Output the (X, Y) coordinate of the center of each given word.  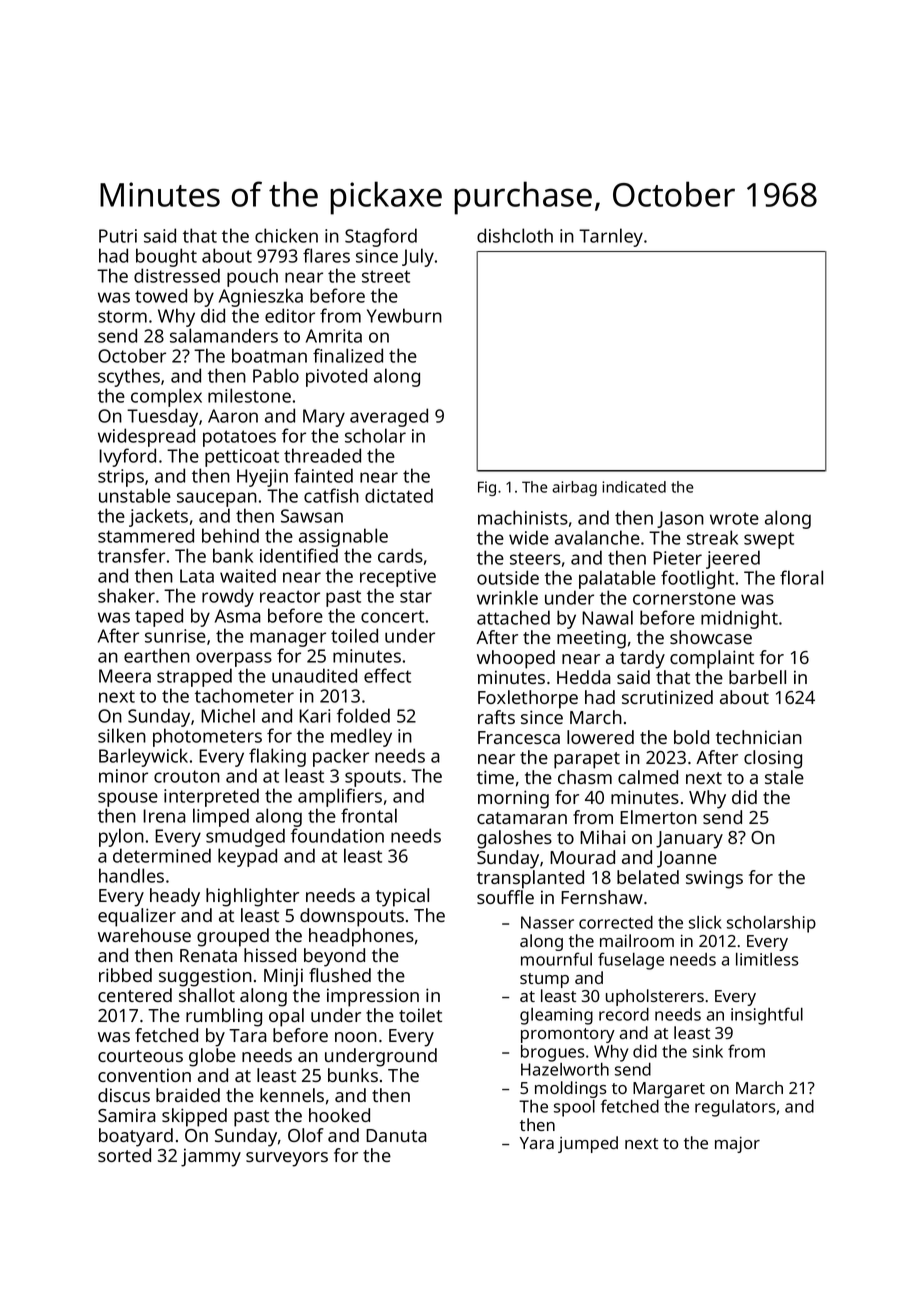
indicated (634, 487)
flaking (277, 757)
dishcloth (515, 235)
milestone (249, 395)
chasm (585, 777)
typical (402, 897)
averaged (389, 417)
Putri (118, 236)
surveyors (287, 1159)
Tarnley (611, 237)
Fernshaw (602, 897)
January (689, 840)
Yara (537, 1143)
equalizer (137, 917)
